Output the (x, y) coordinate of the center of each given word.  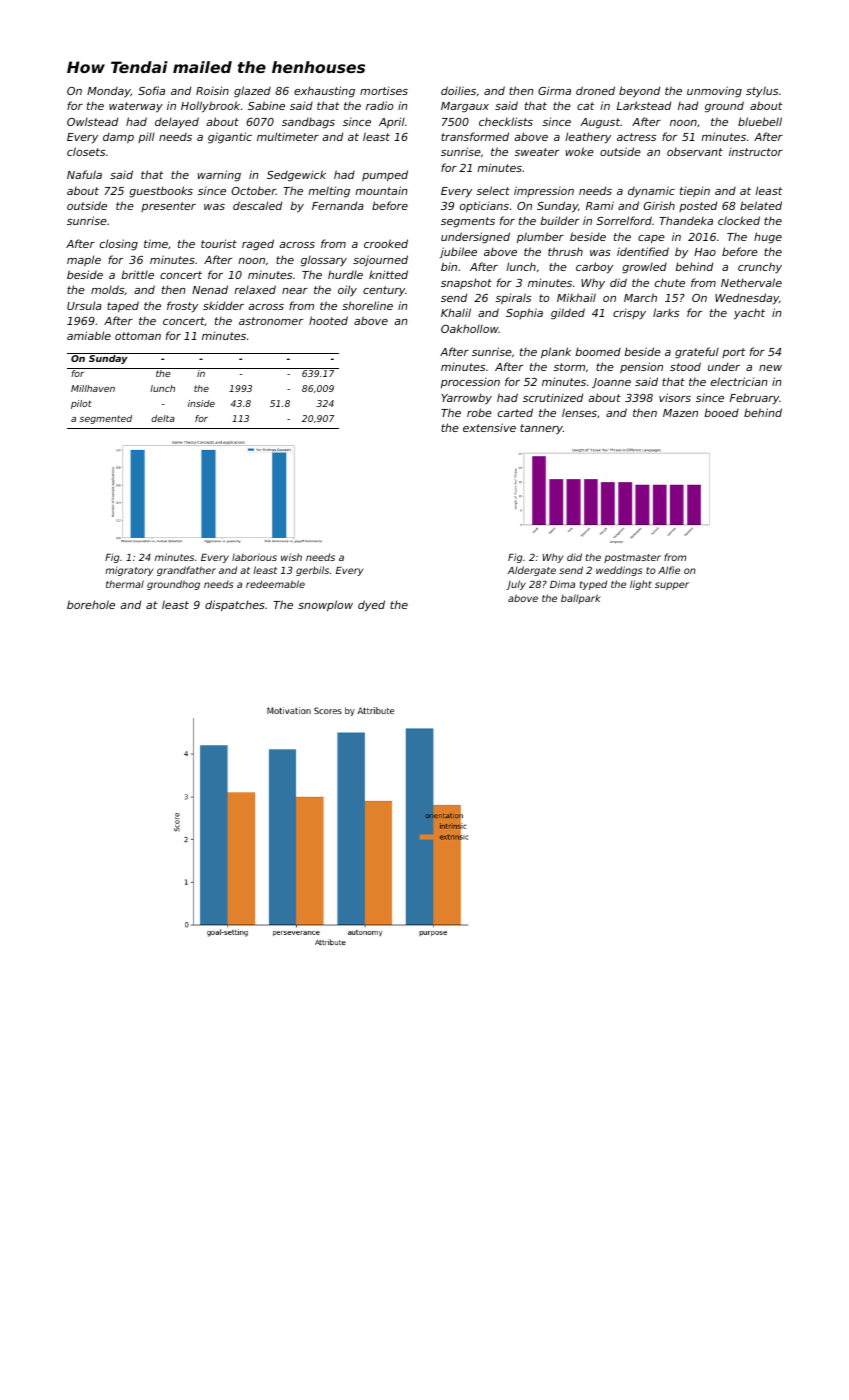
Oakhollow (470, 328)
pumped (385, 176)
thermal (125, 584)
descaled (257, 205)
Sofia (151, 90)
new (770, 368)
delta (163, 418)
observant (695, 152)
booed (721, 412)
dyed (371, 606)
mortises (384, 91)
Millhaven (93, 388)
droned (595, 90)
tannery (541, 429)
